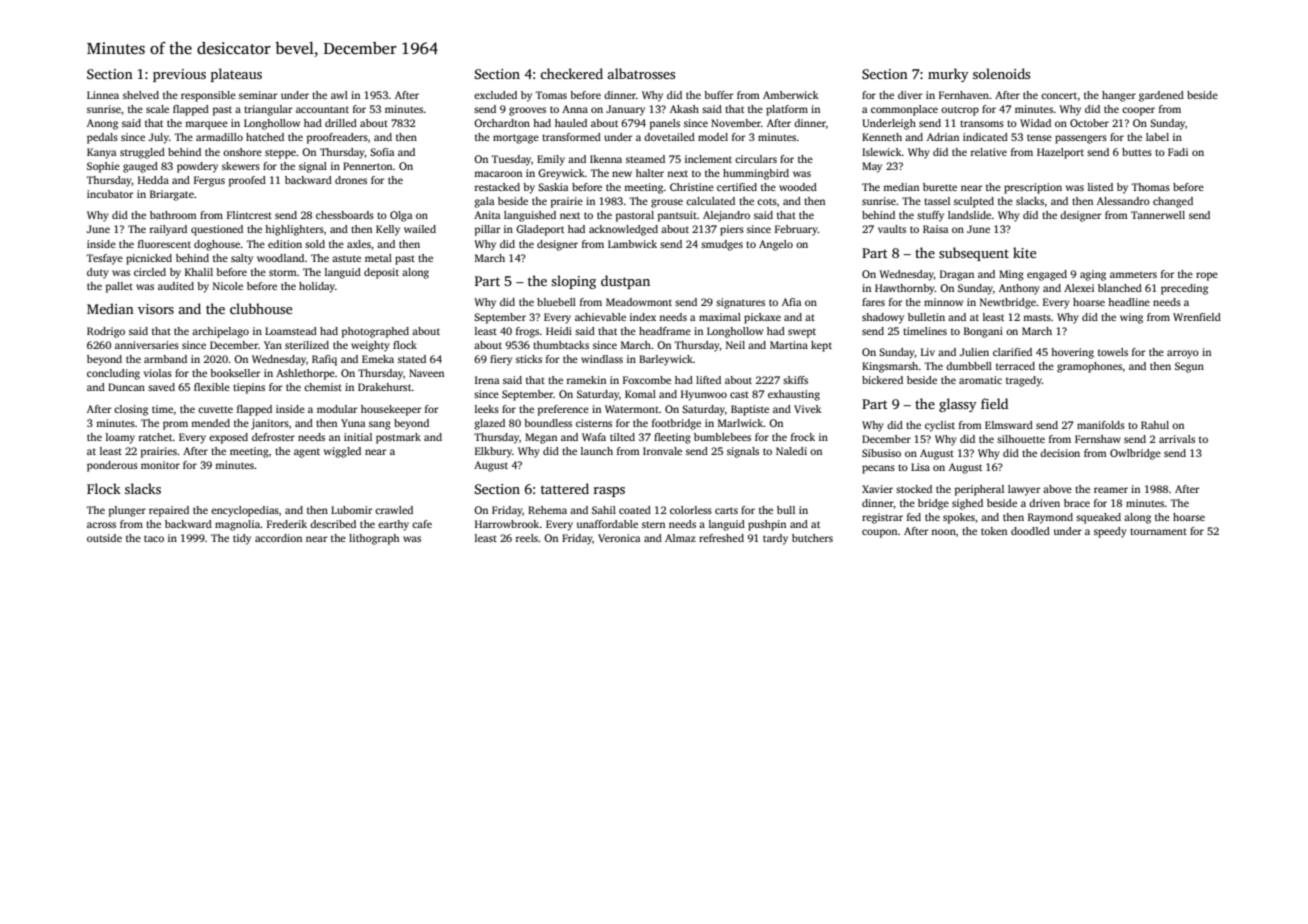  I want to click on Naledi, so click(791, 451).
